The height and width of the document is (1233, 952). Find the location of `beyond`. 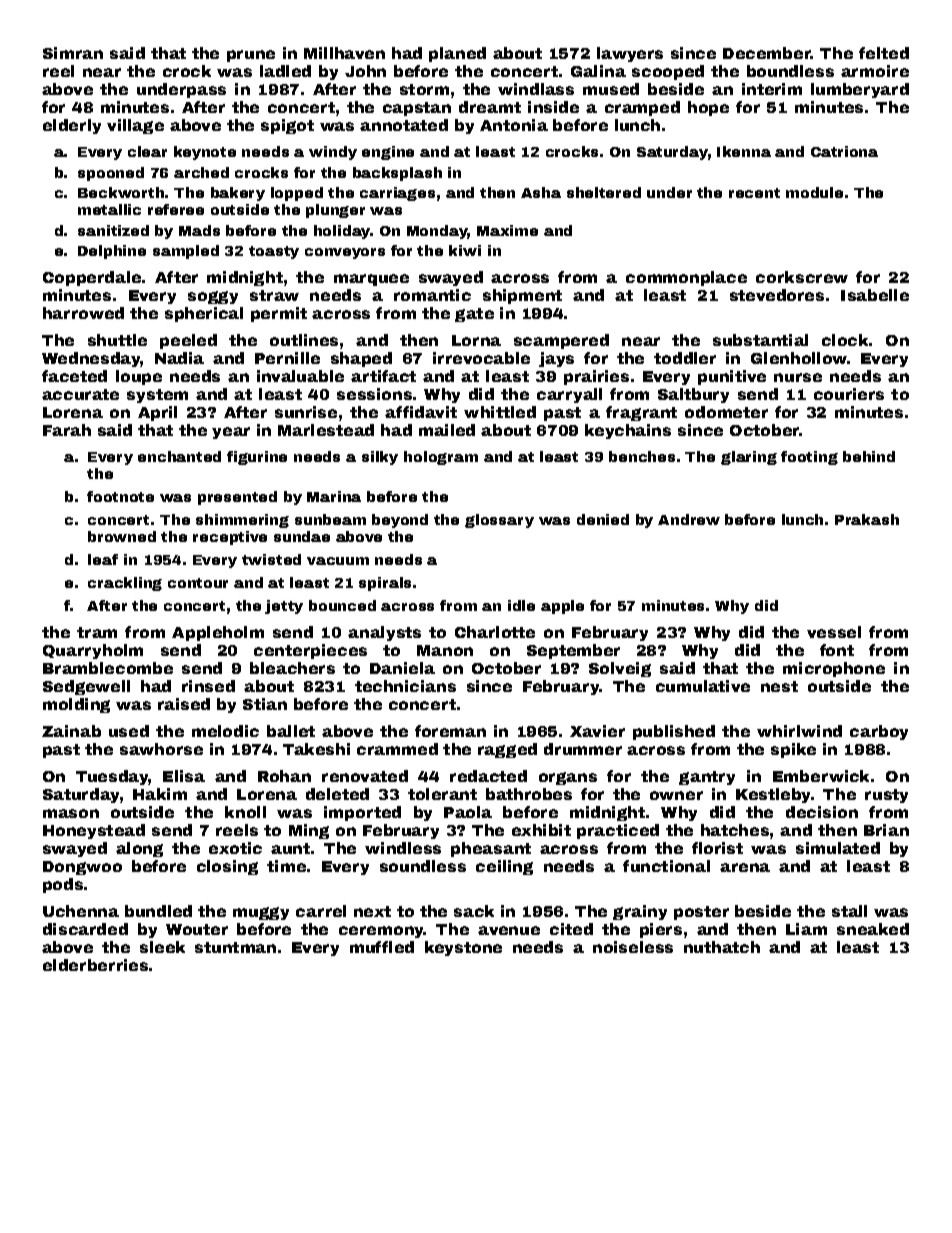

beyond is located at coordinates (400, 521).
